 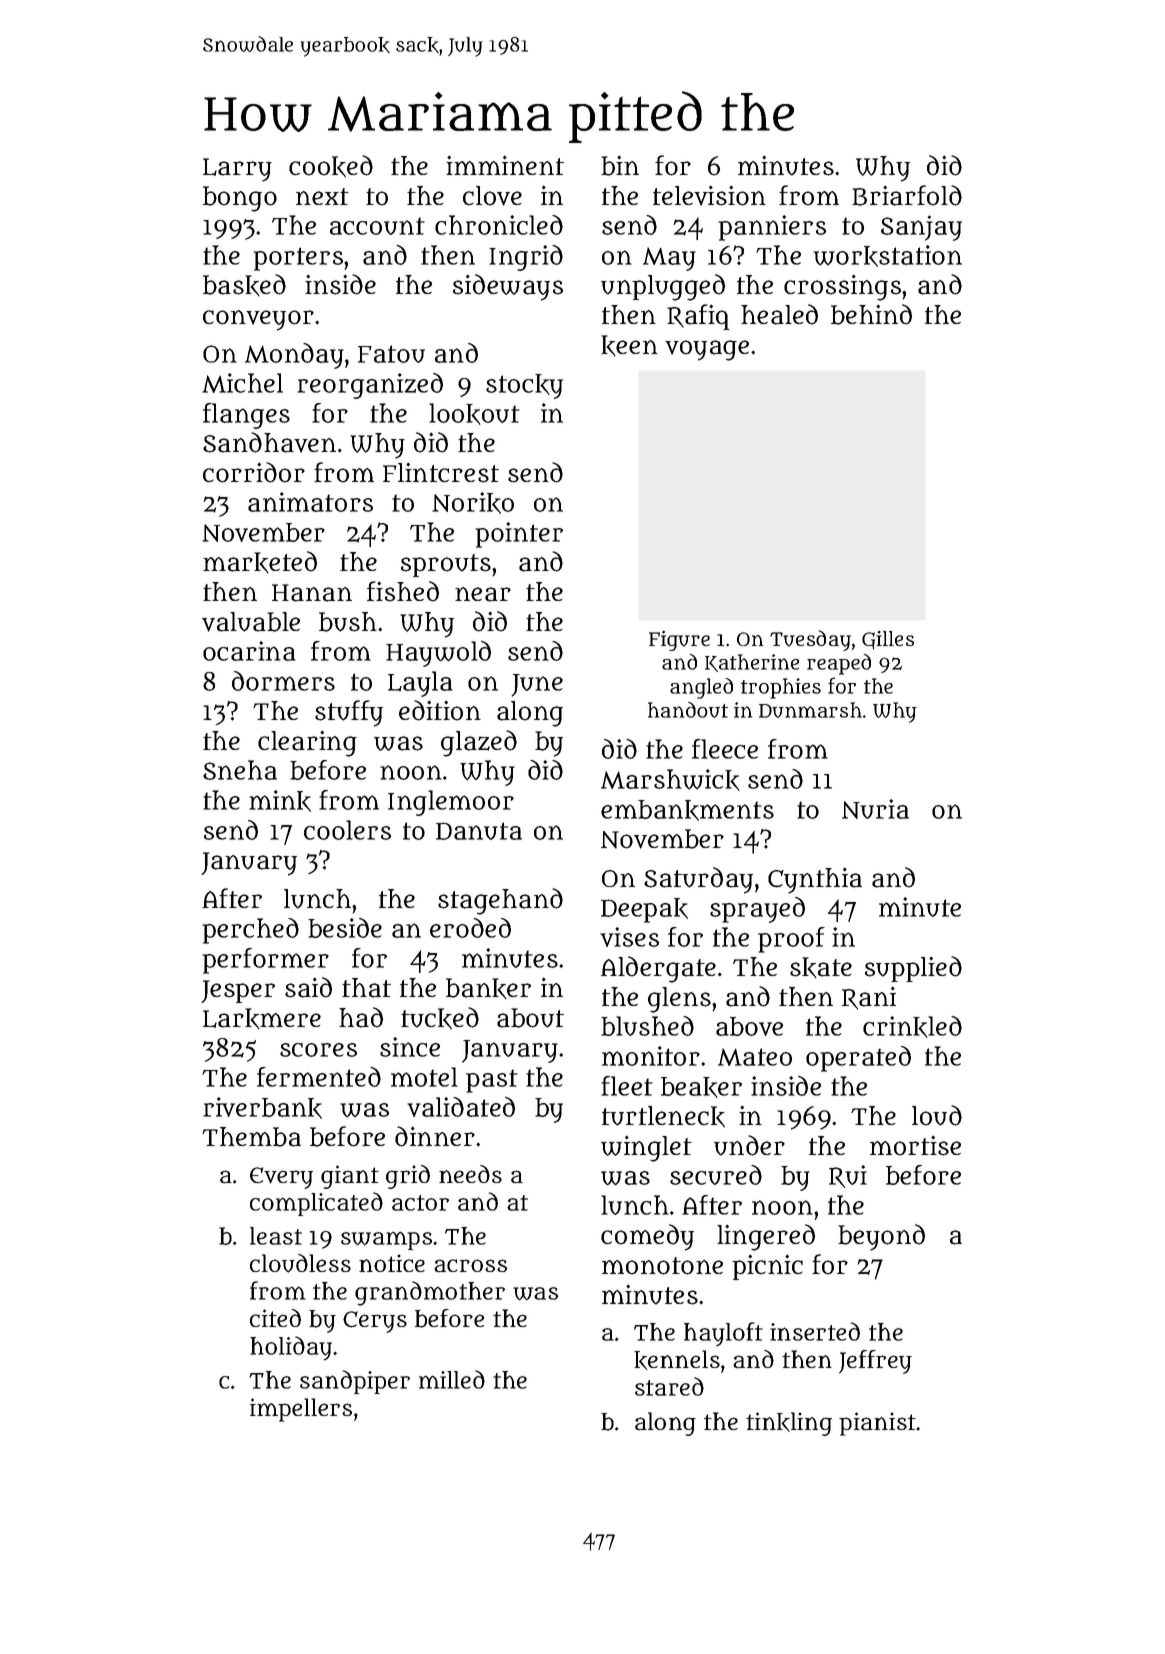 I want to click on fermented, so click(x=319, y=1077).
